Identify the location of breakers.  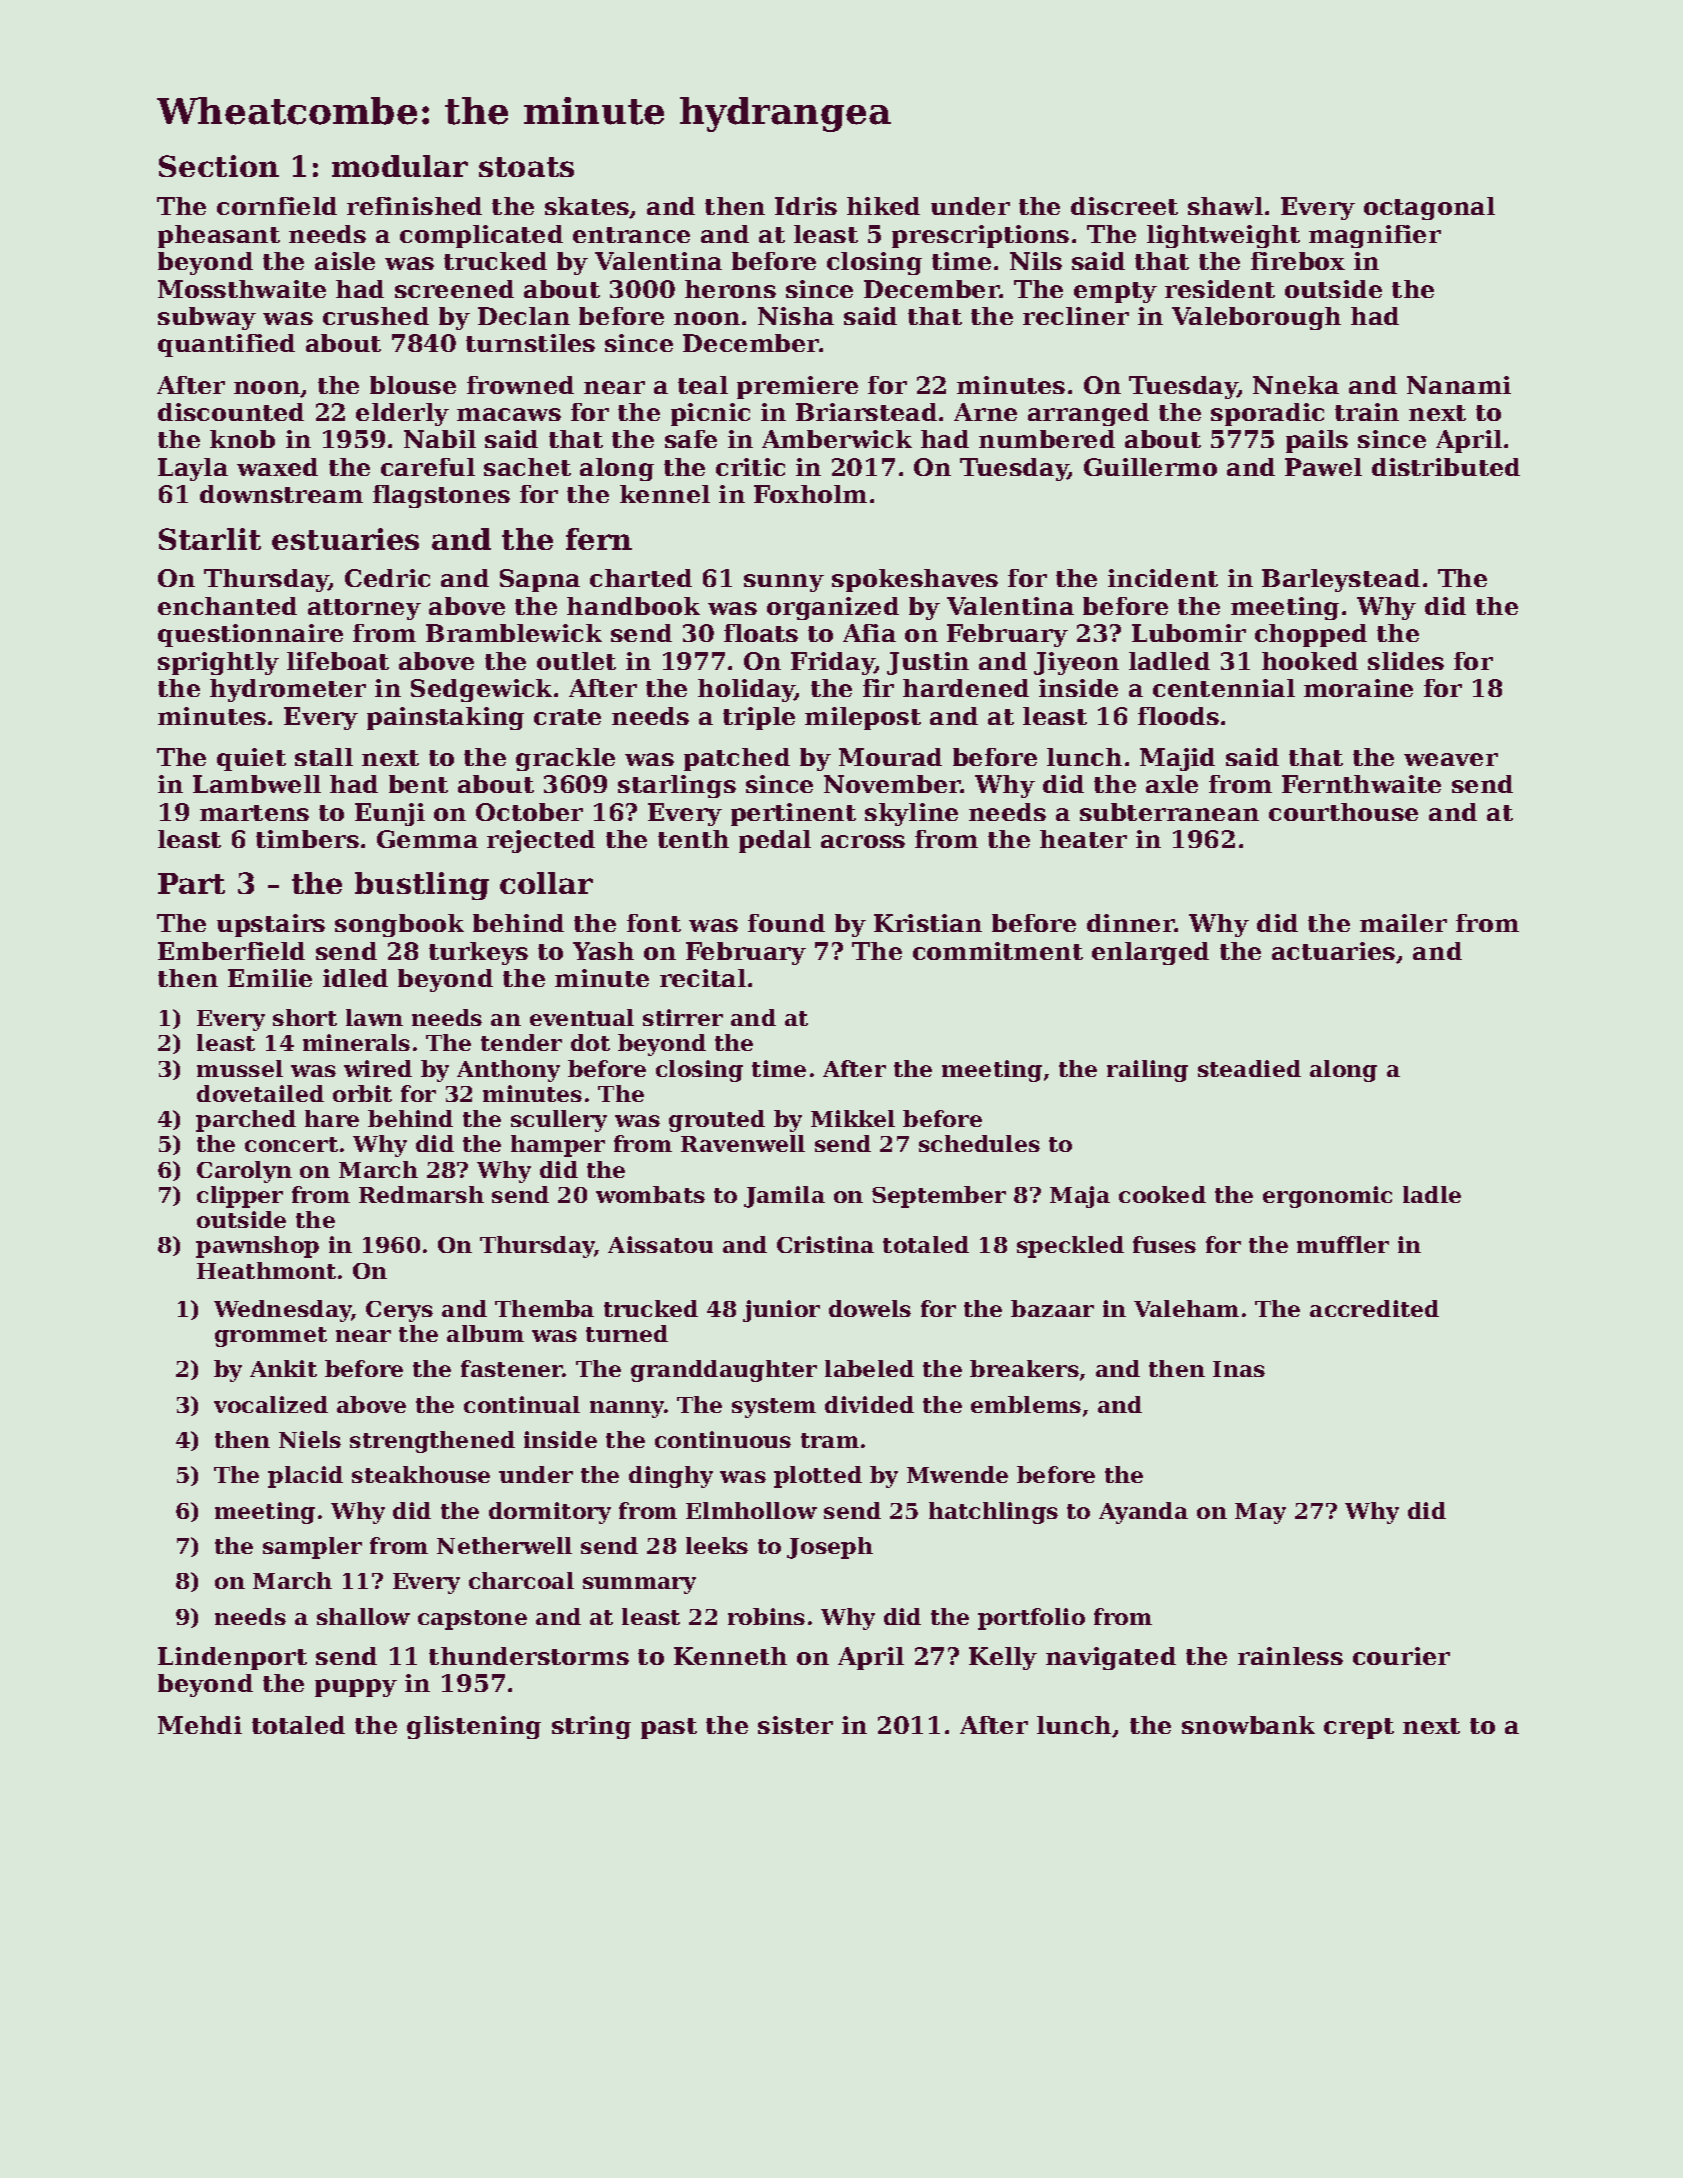
(1024, 1368).
